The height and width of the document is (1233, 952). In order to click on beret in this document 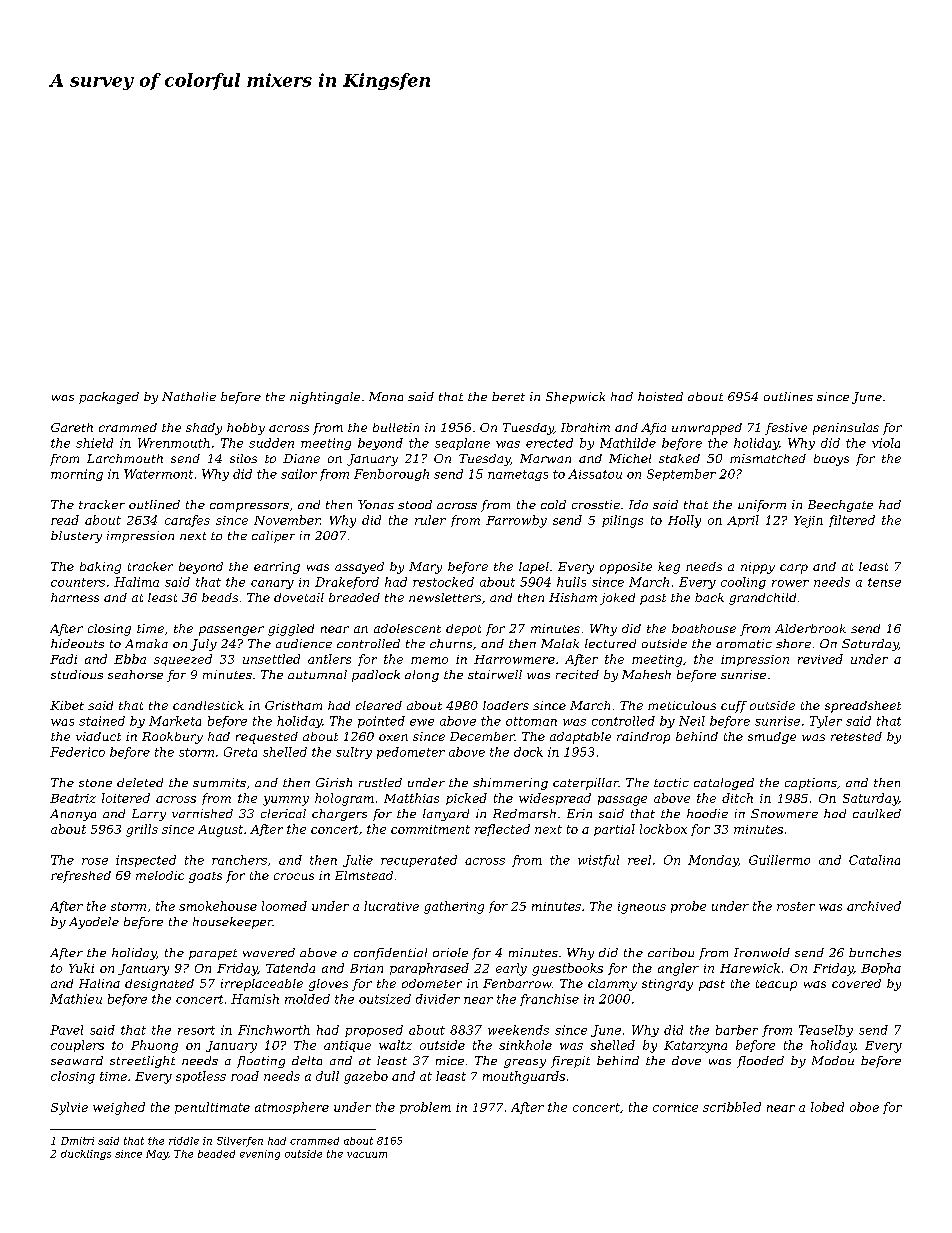, I will do `click(508, 396)`.
